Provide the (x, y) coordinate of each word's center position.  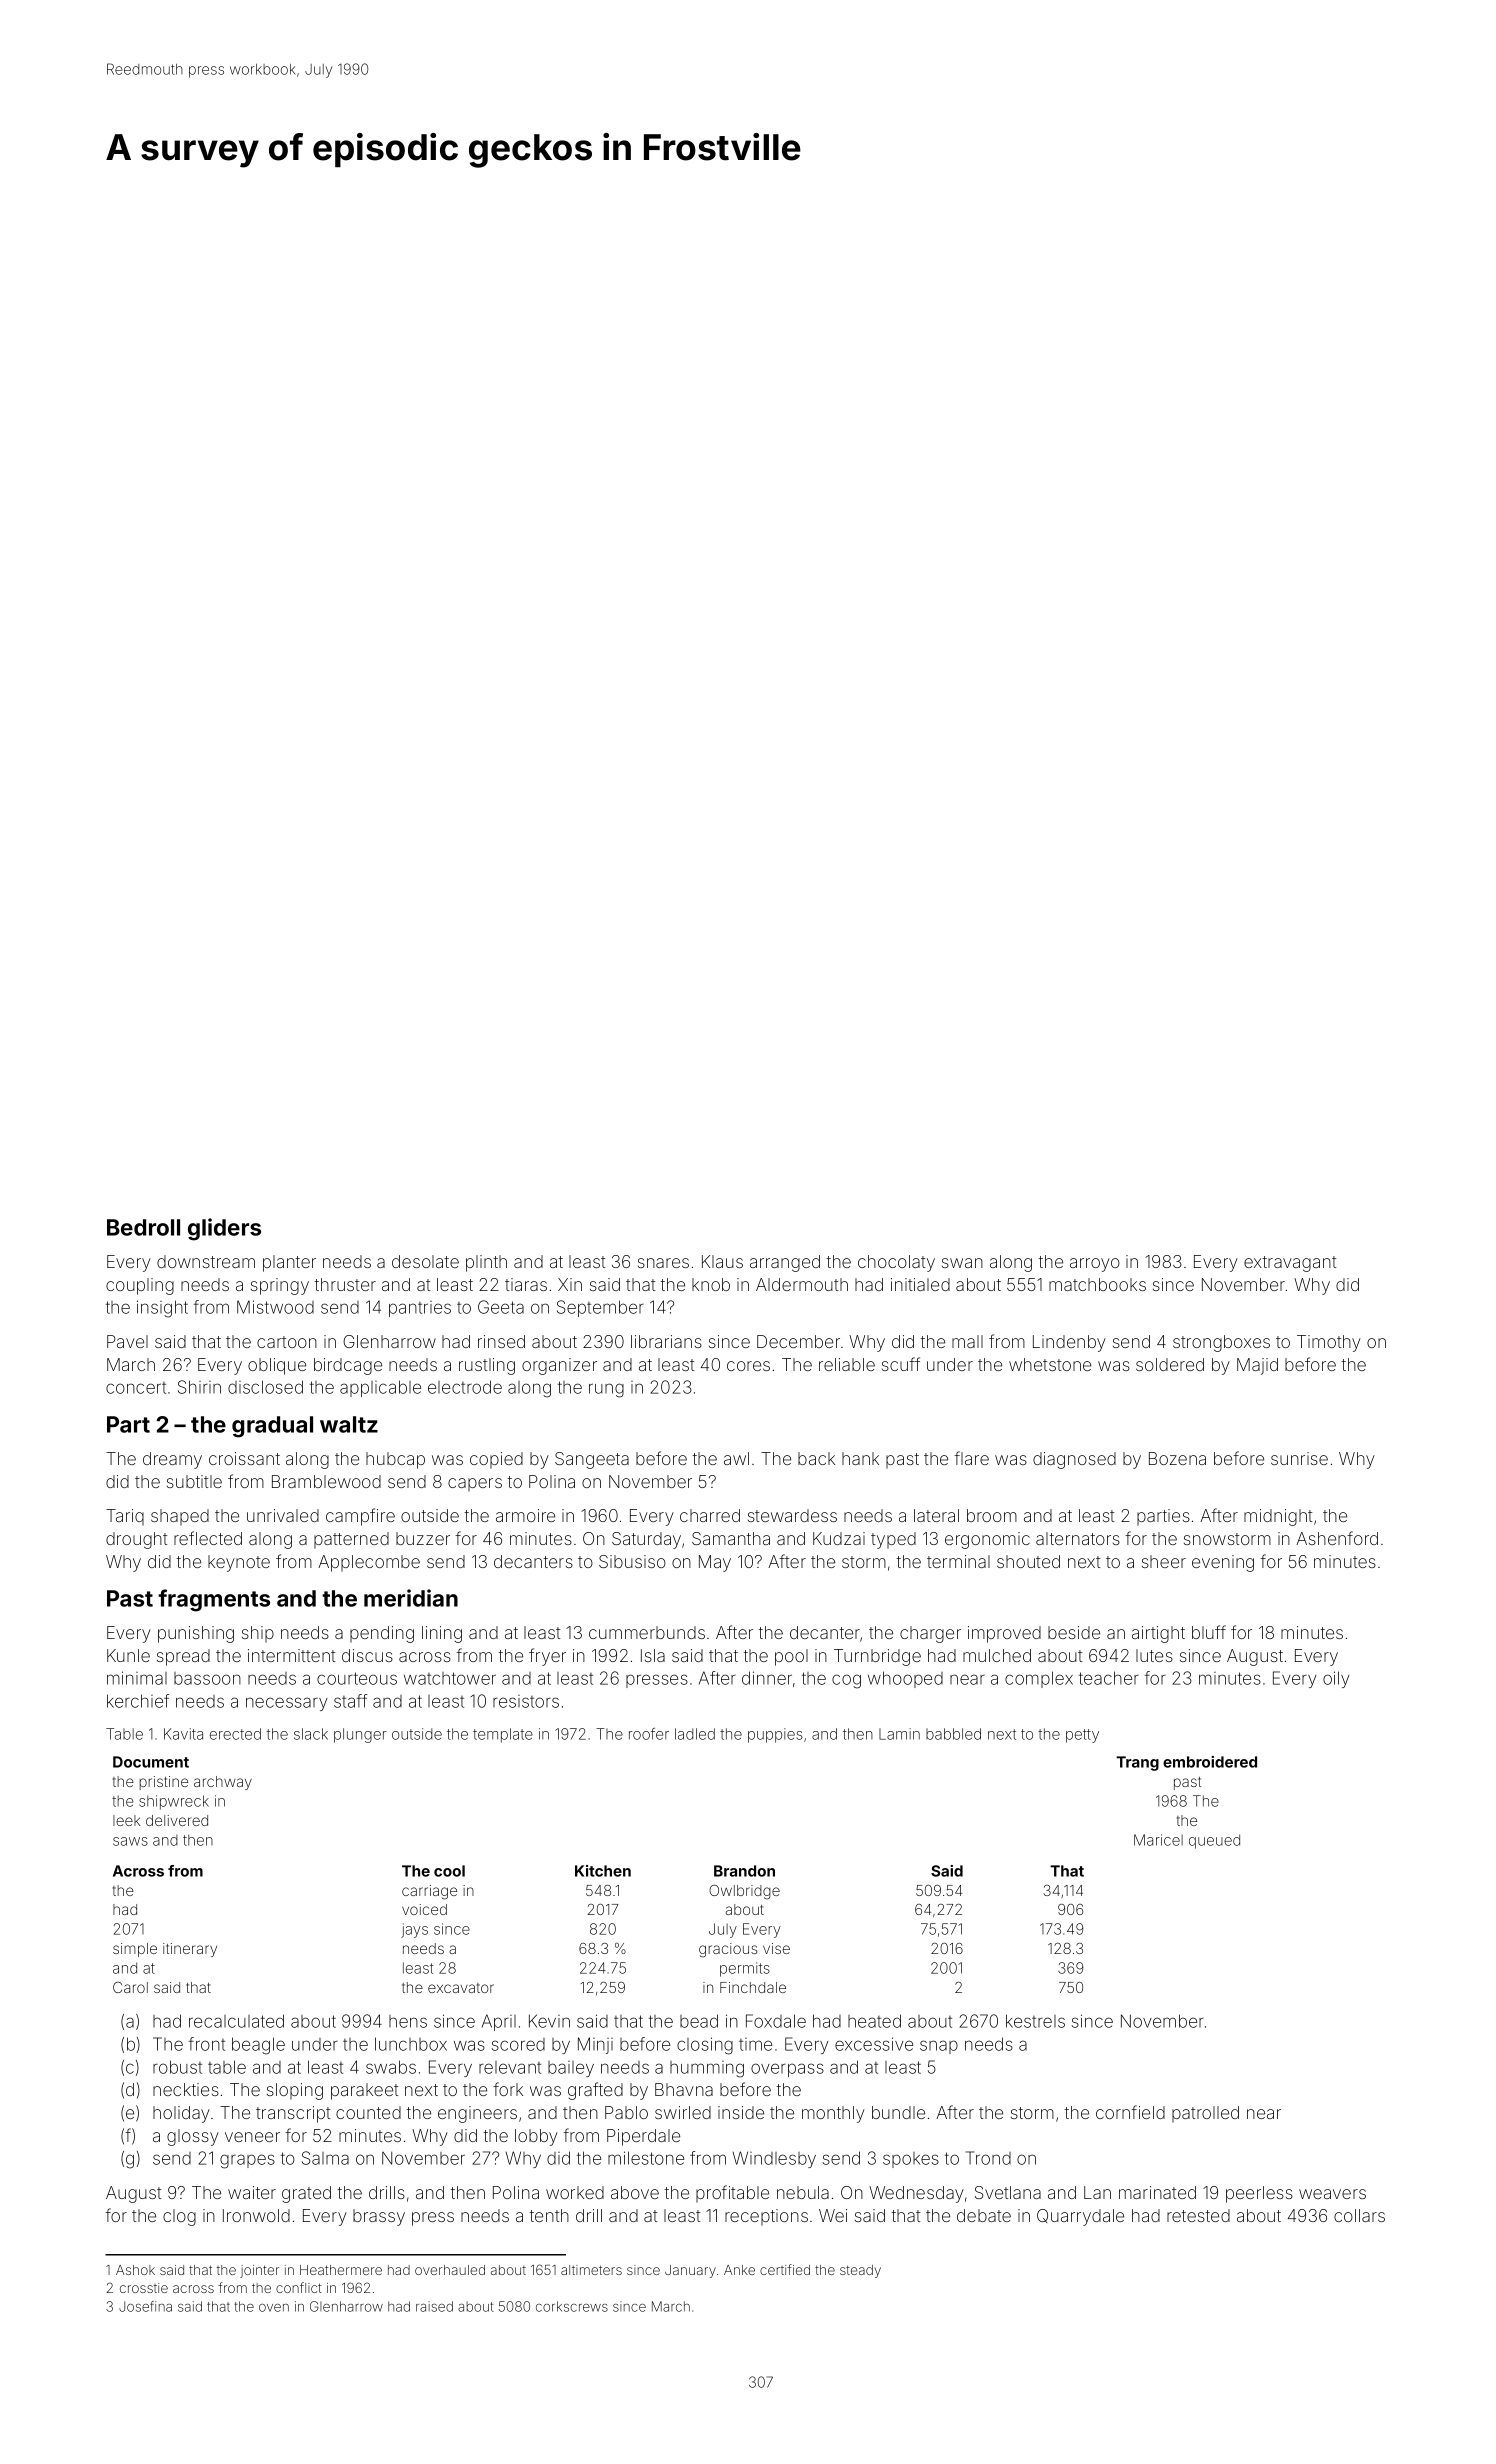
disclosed (265, 1387)
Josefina (145, 2306)
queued (1214, 1841)
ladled (695, 1734)
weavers (1332, 2194)
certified (785, 2269)
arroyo (1095, 1265)
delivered (177, 1820)
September (600, 1308)
